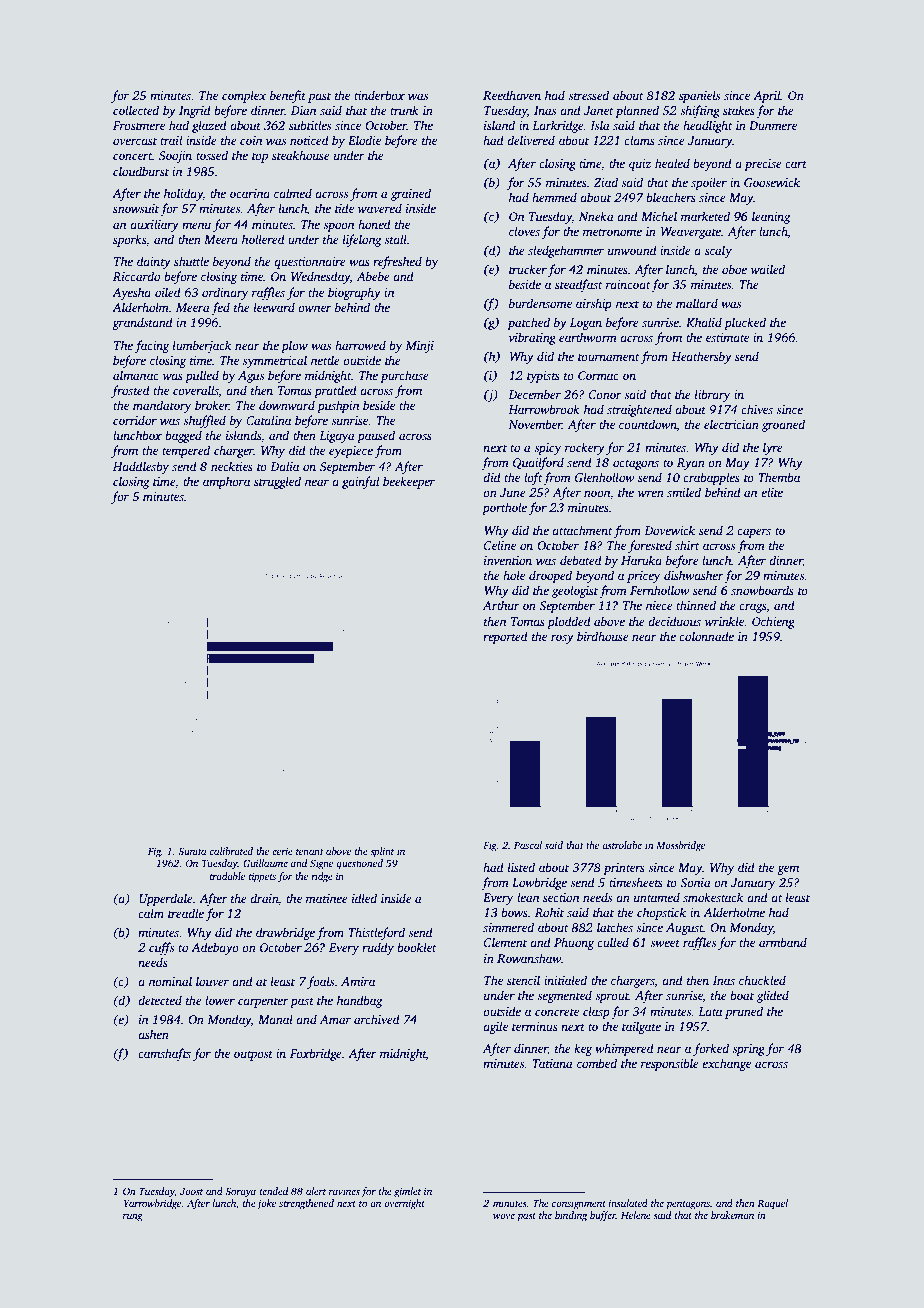 This screenshot has width=924, height=1308. I want to click on menu, so click(196, 225).
